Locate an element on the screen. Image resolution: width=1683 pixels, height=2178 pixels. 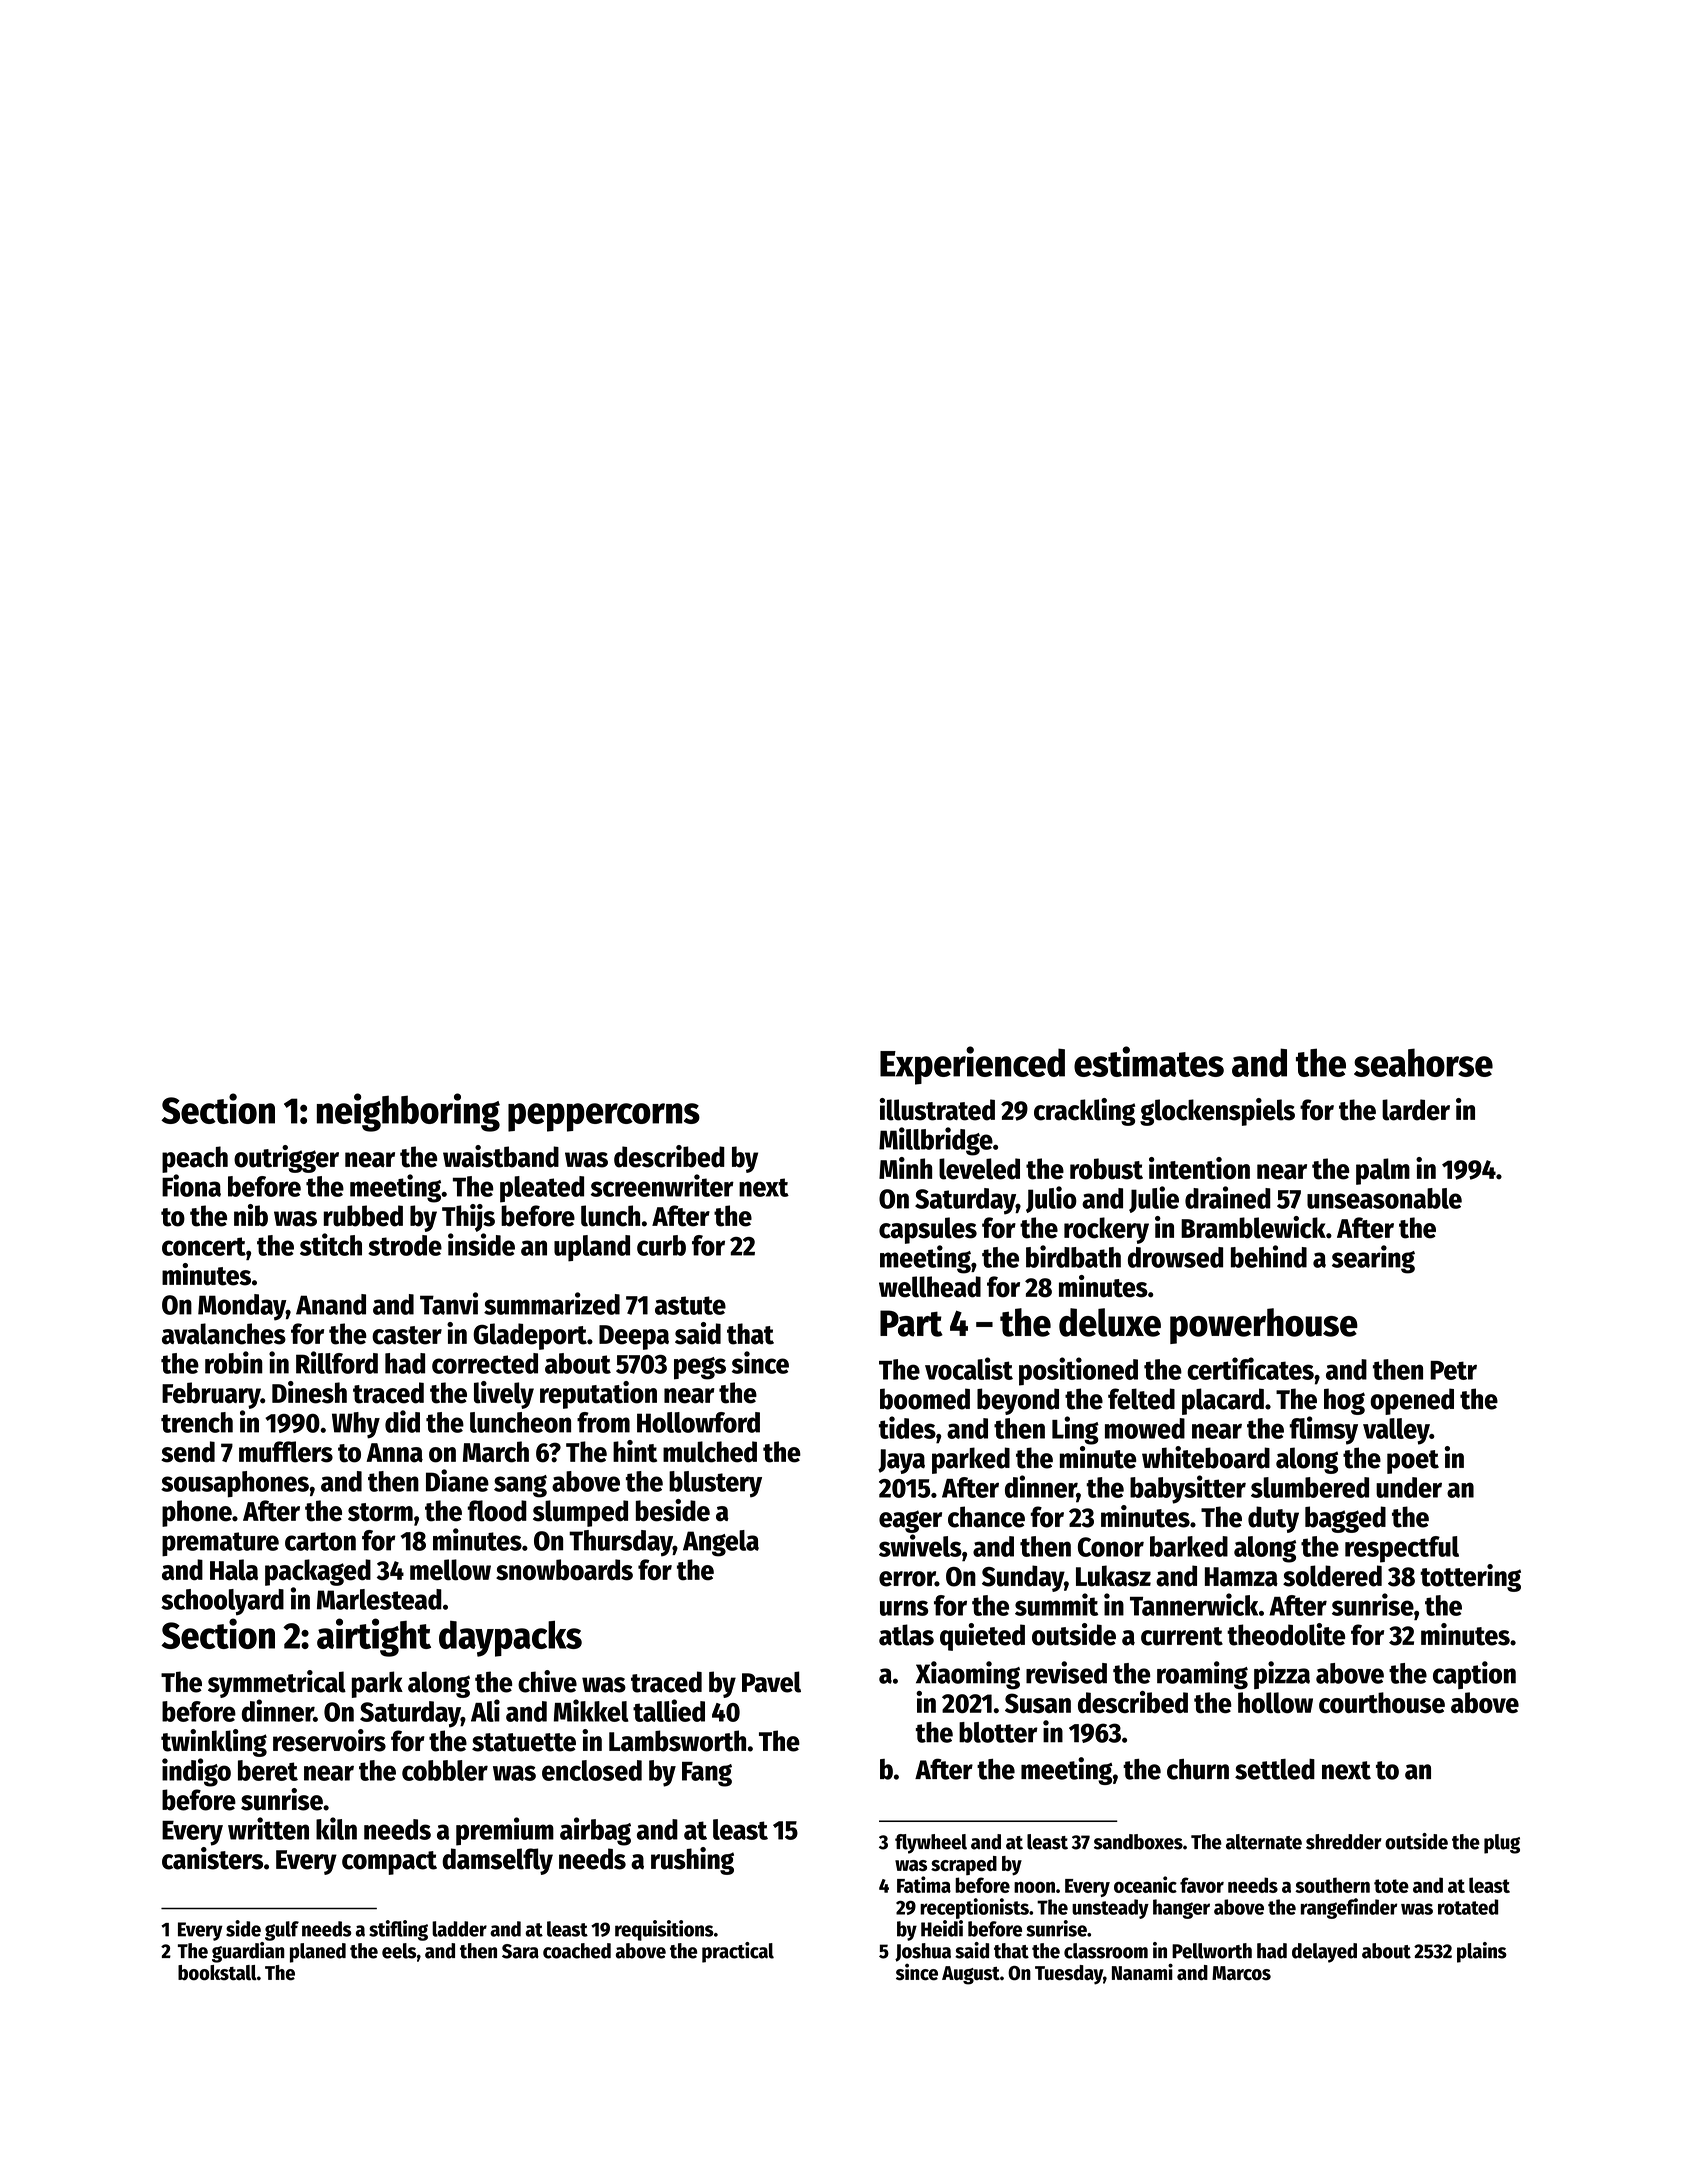
astute is located at coordinates (690, 1305).
